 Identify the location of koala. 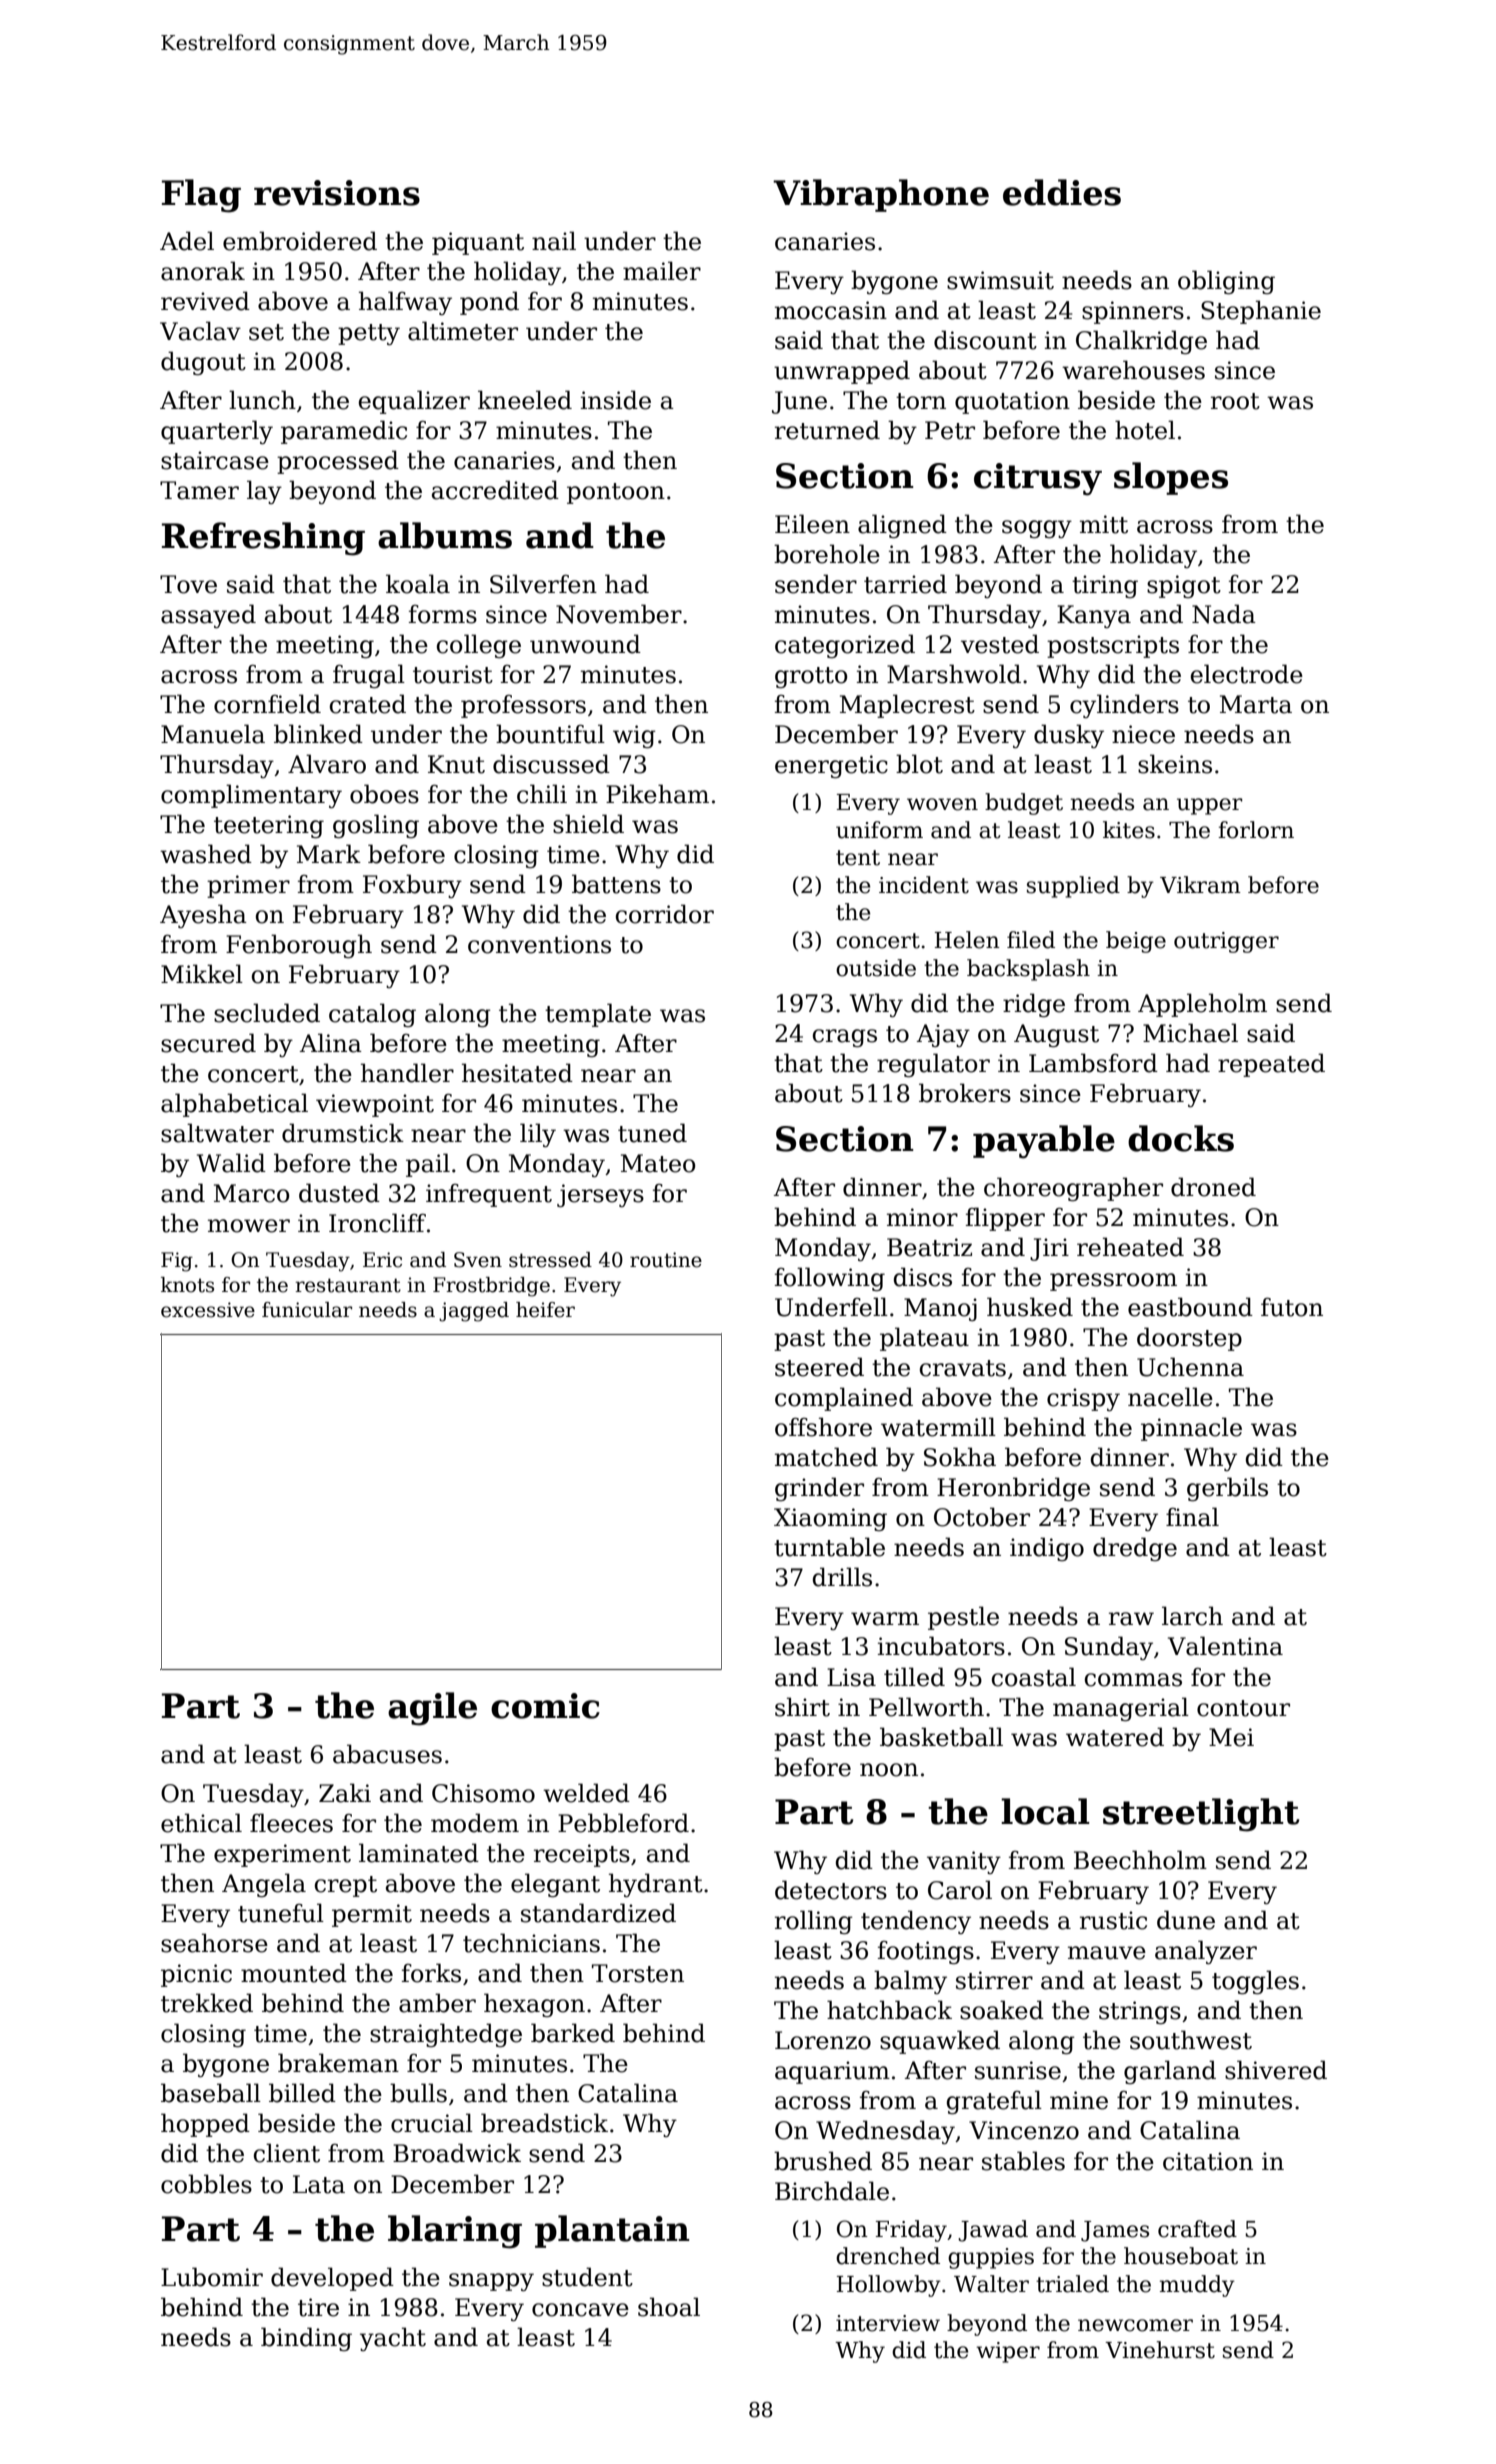
(418, 584).
